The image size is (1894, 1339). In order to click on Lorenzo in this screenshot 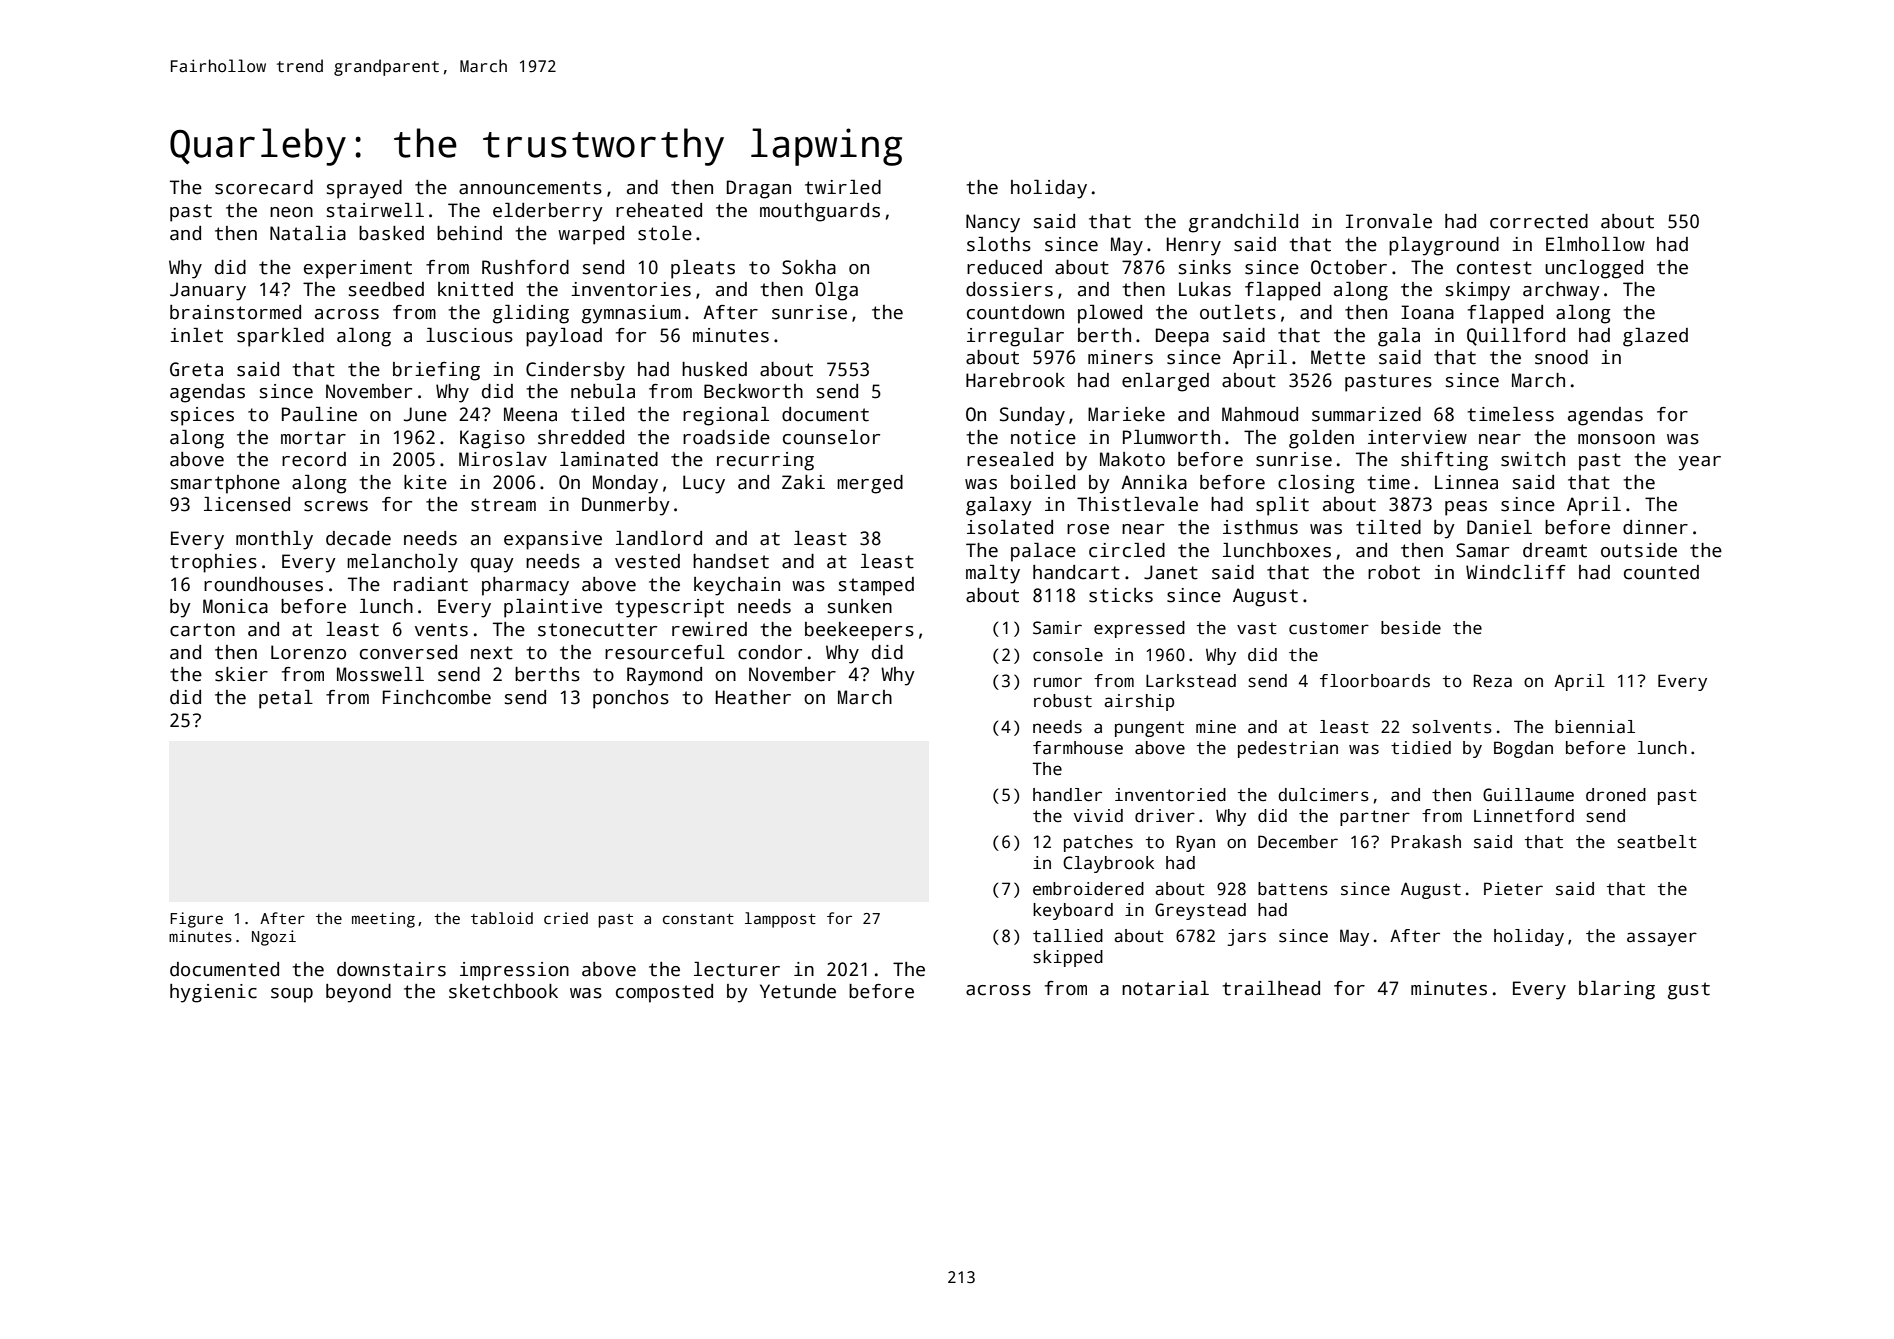, I will do `click(308, 652)`.
